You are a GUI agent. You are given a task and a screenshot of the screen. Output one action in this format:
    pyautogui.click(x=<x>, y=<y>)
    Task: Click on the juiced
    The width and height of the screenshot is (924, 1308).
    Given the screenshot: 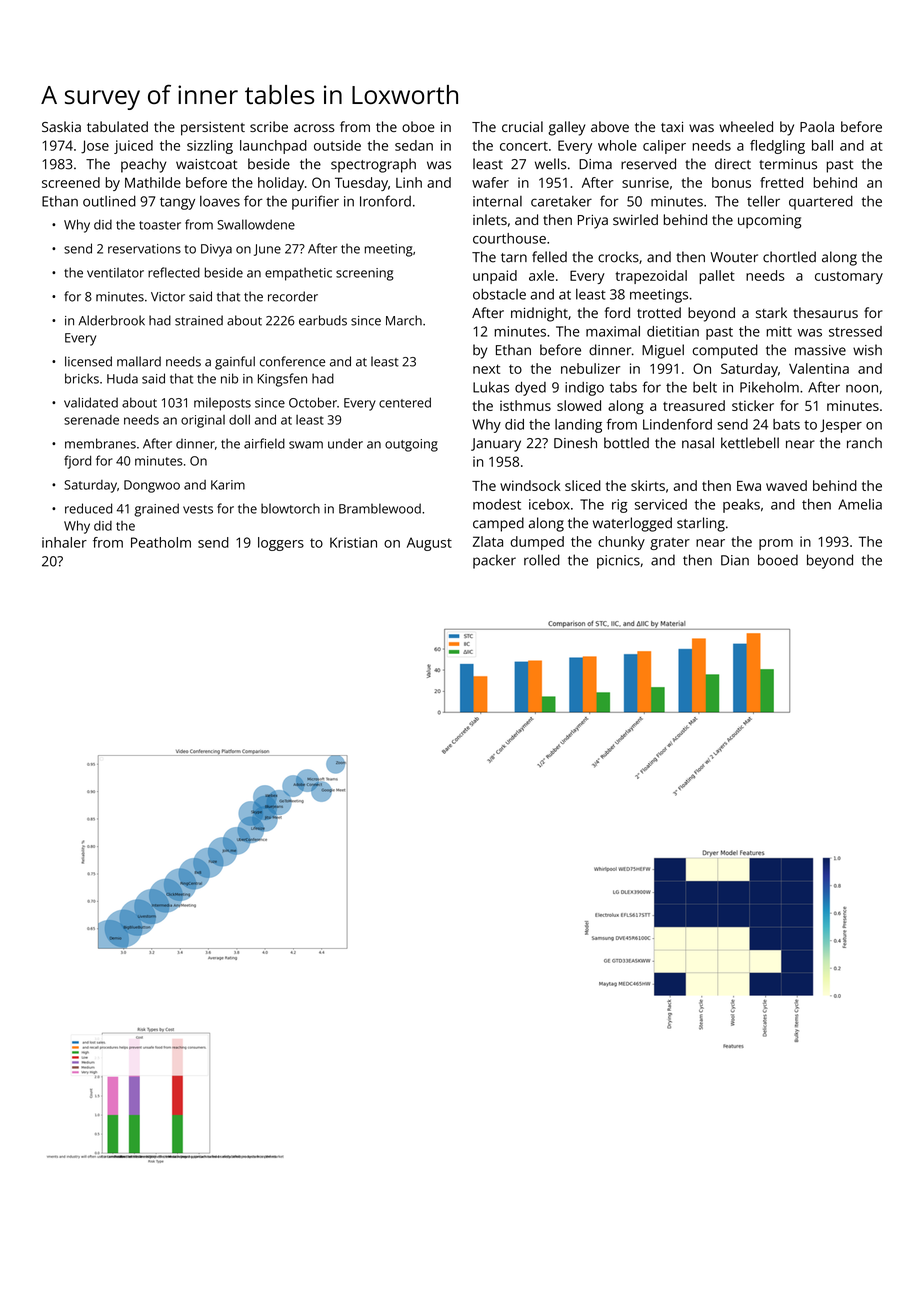 What is the action you would take?
    pyautogui.click(x=133, y=147)
